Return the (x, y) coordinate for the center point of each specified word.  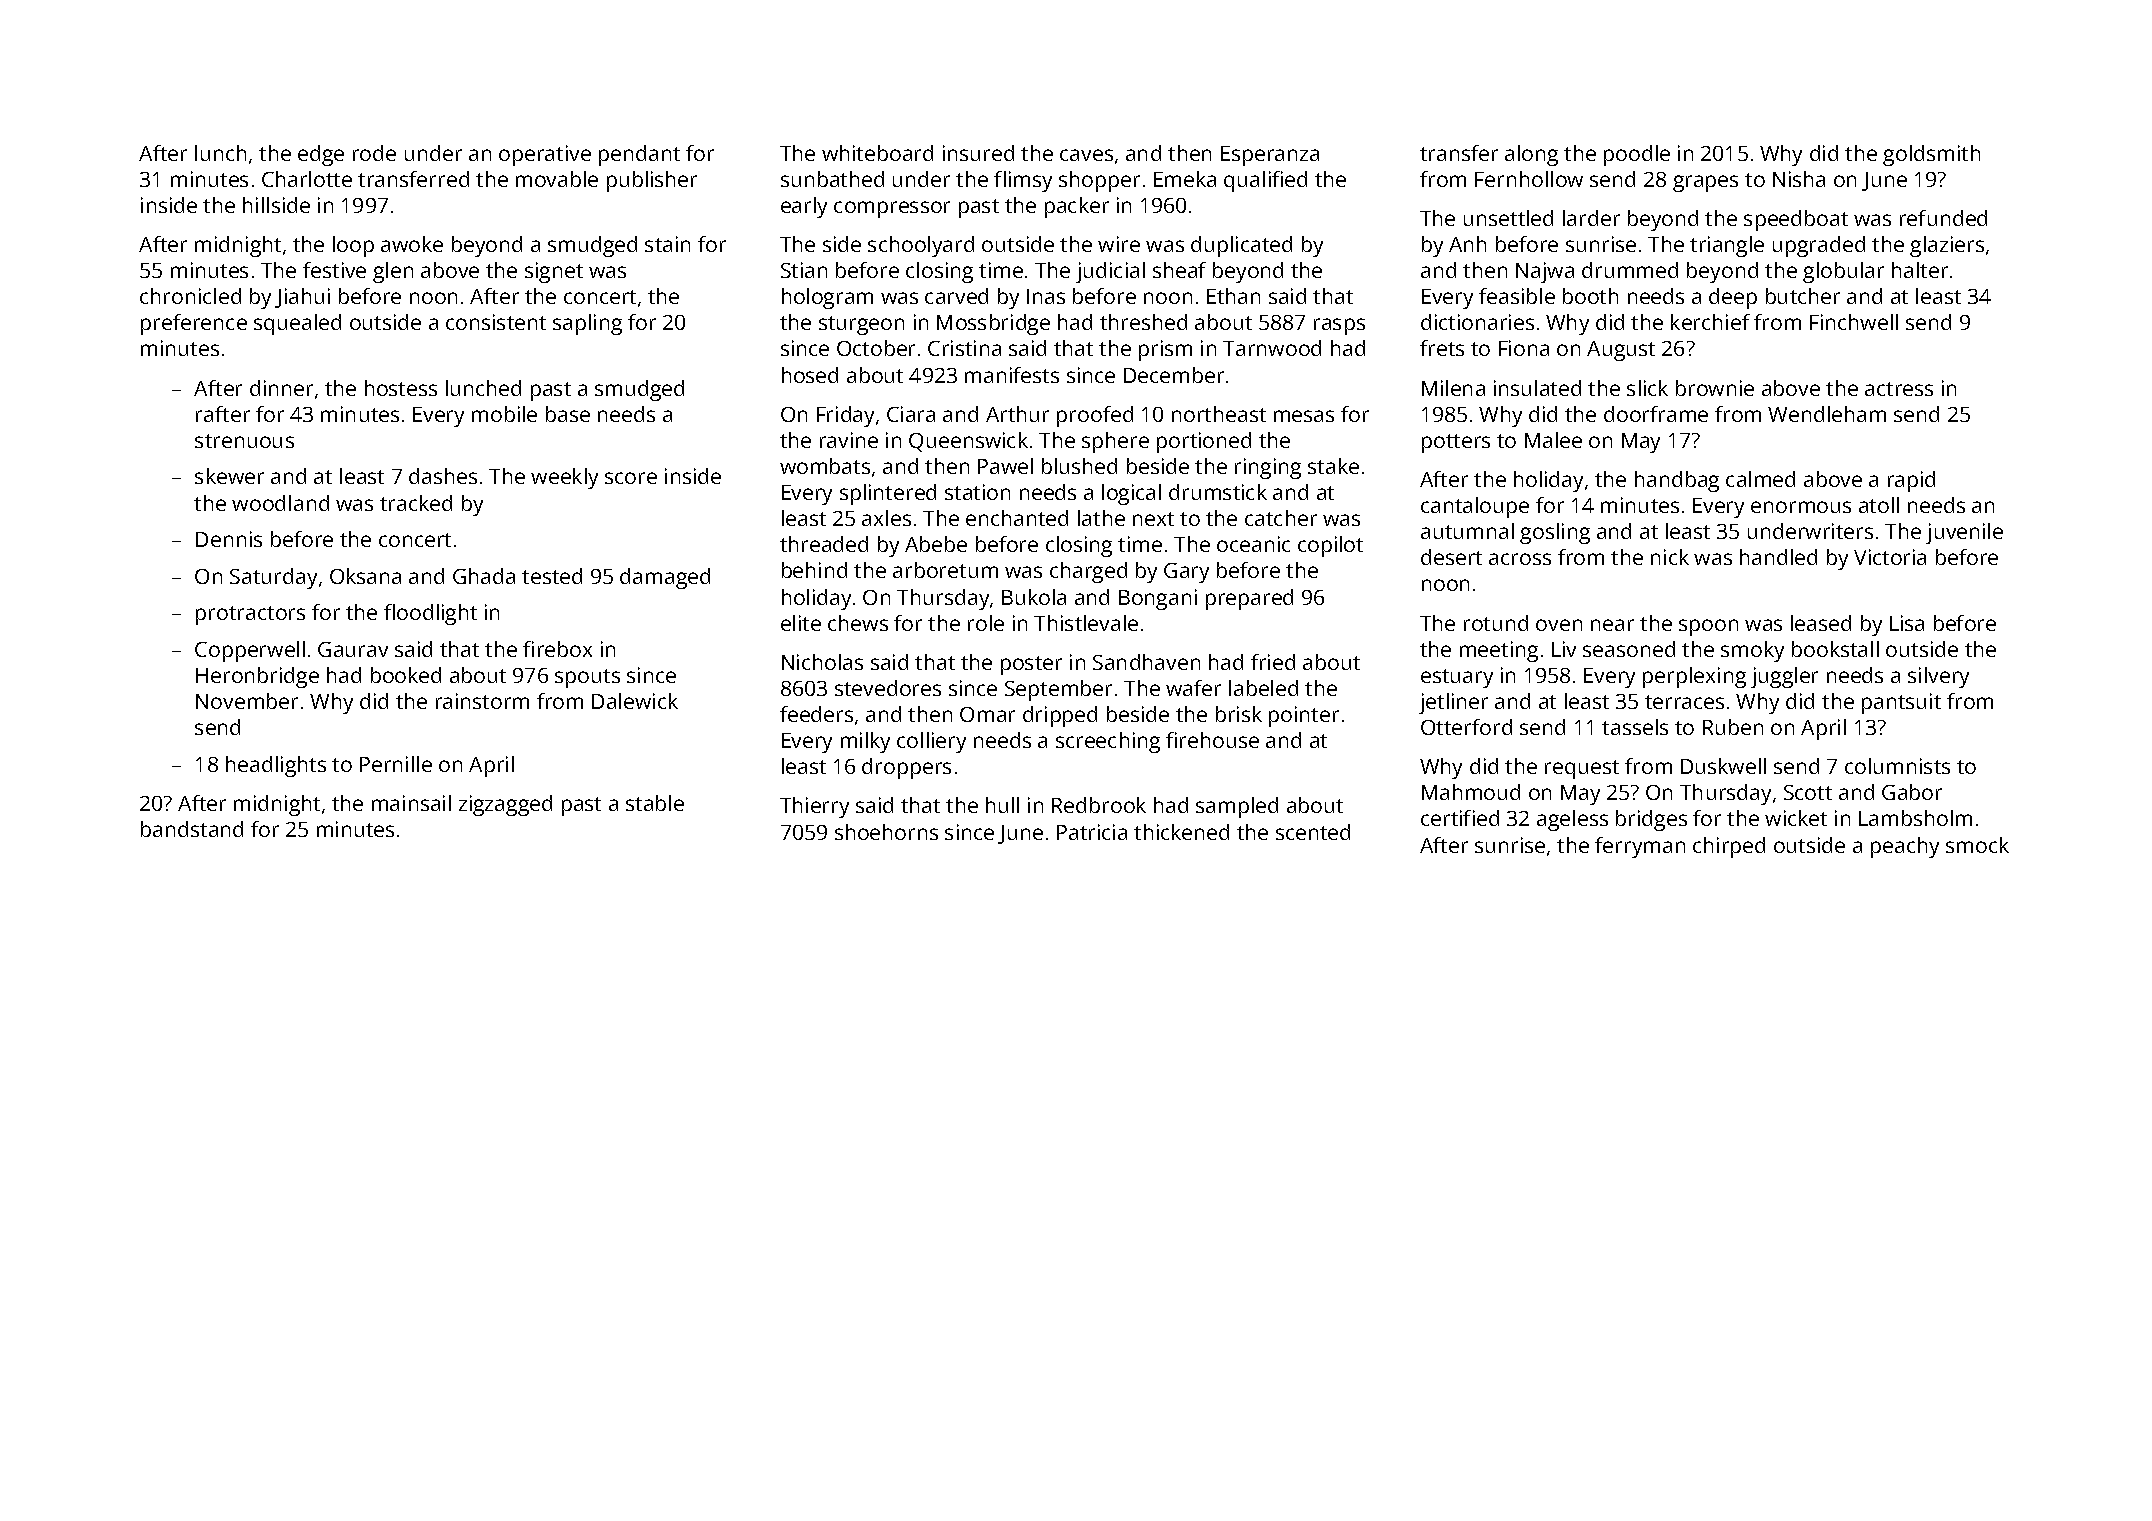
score (631, 478)
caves (1086, 155)
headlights (276, 766)
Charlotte (307, 179)
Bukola (1034, 597)
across (1520, 559)
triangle (1727, 246)
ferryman (1640, 847)
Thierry (814, 807)
